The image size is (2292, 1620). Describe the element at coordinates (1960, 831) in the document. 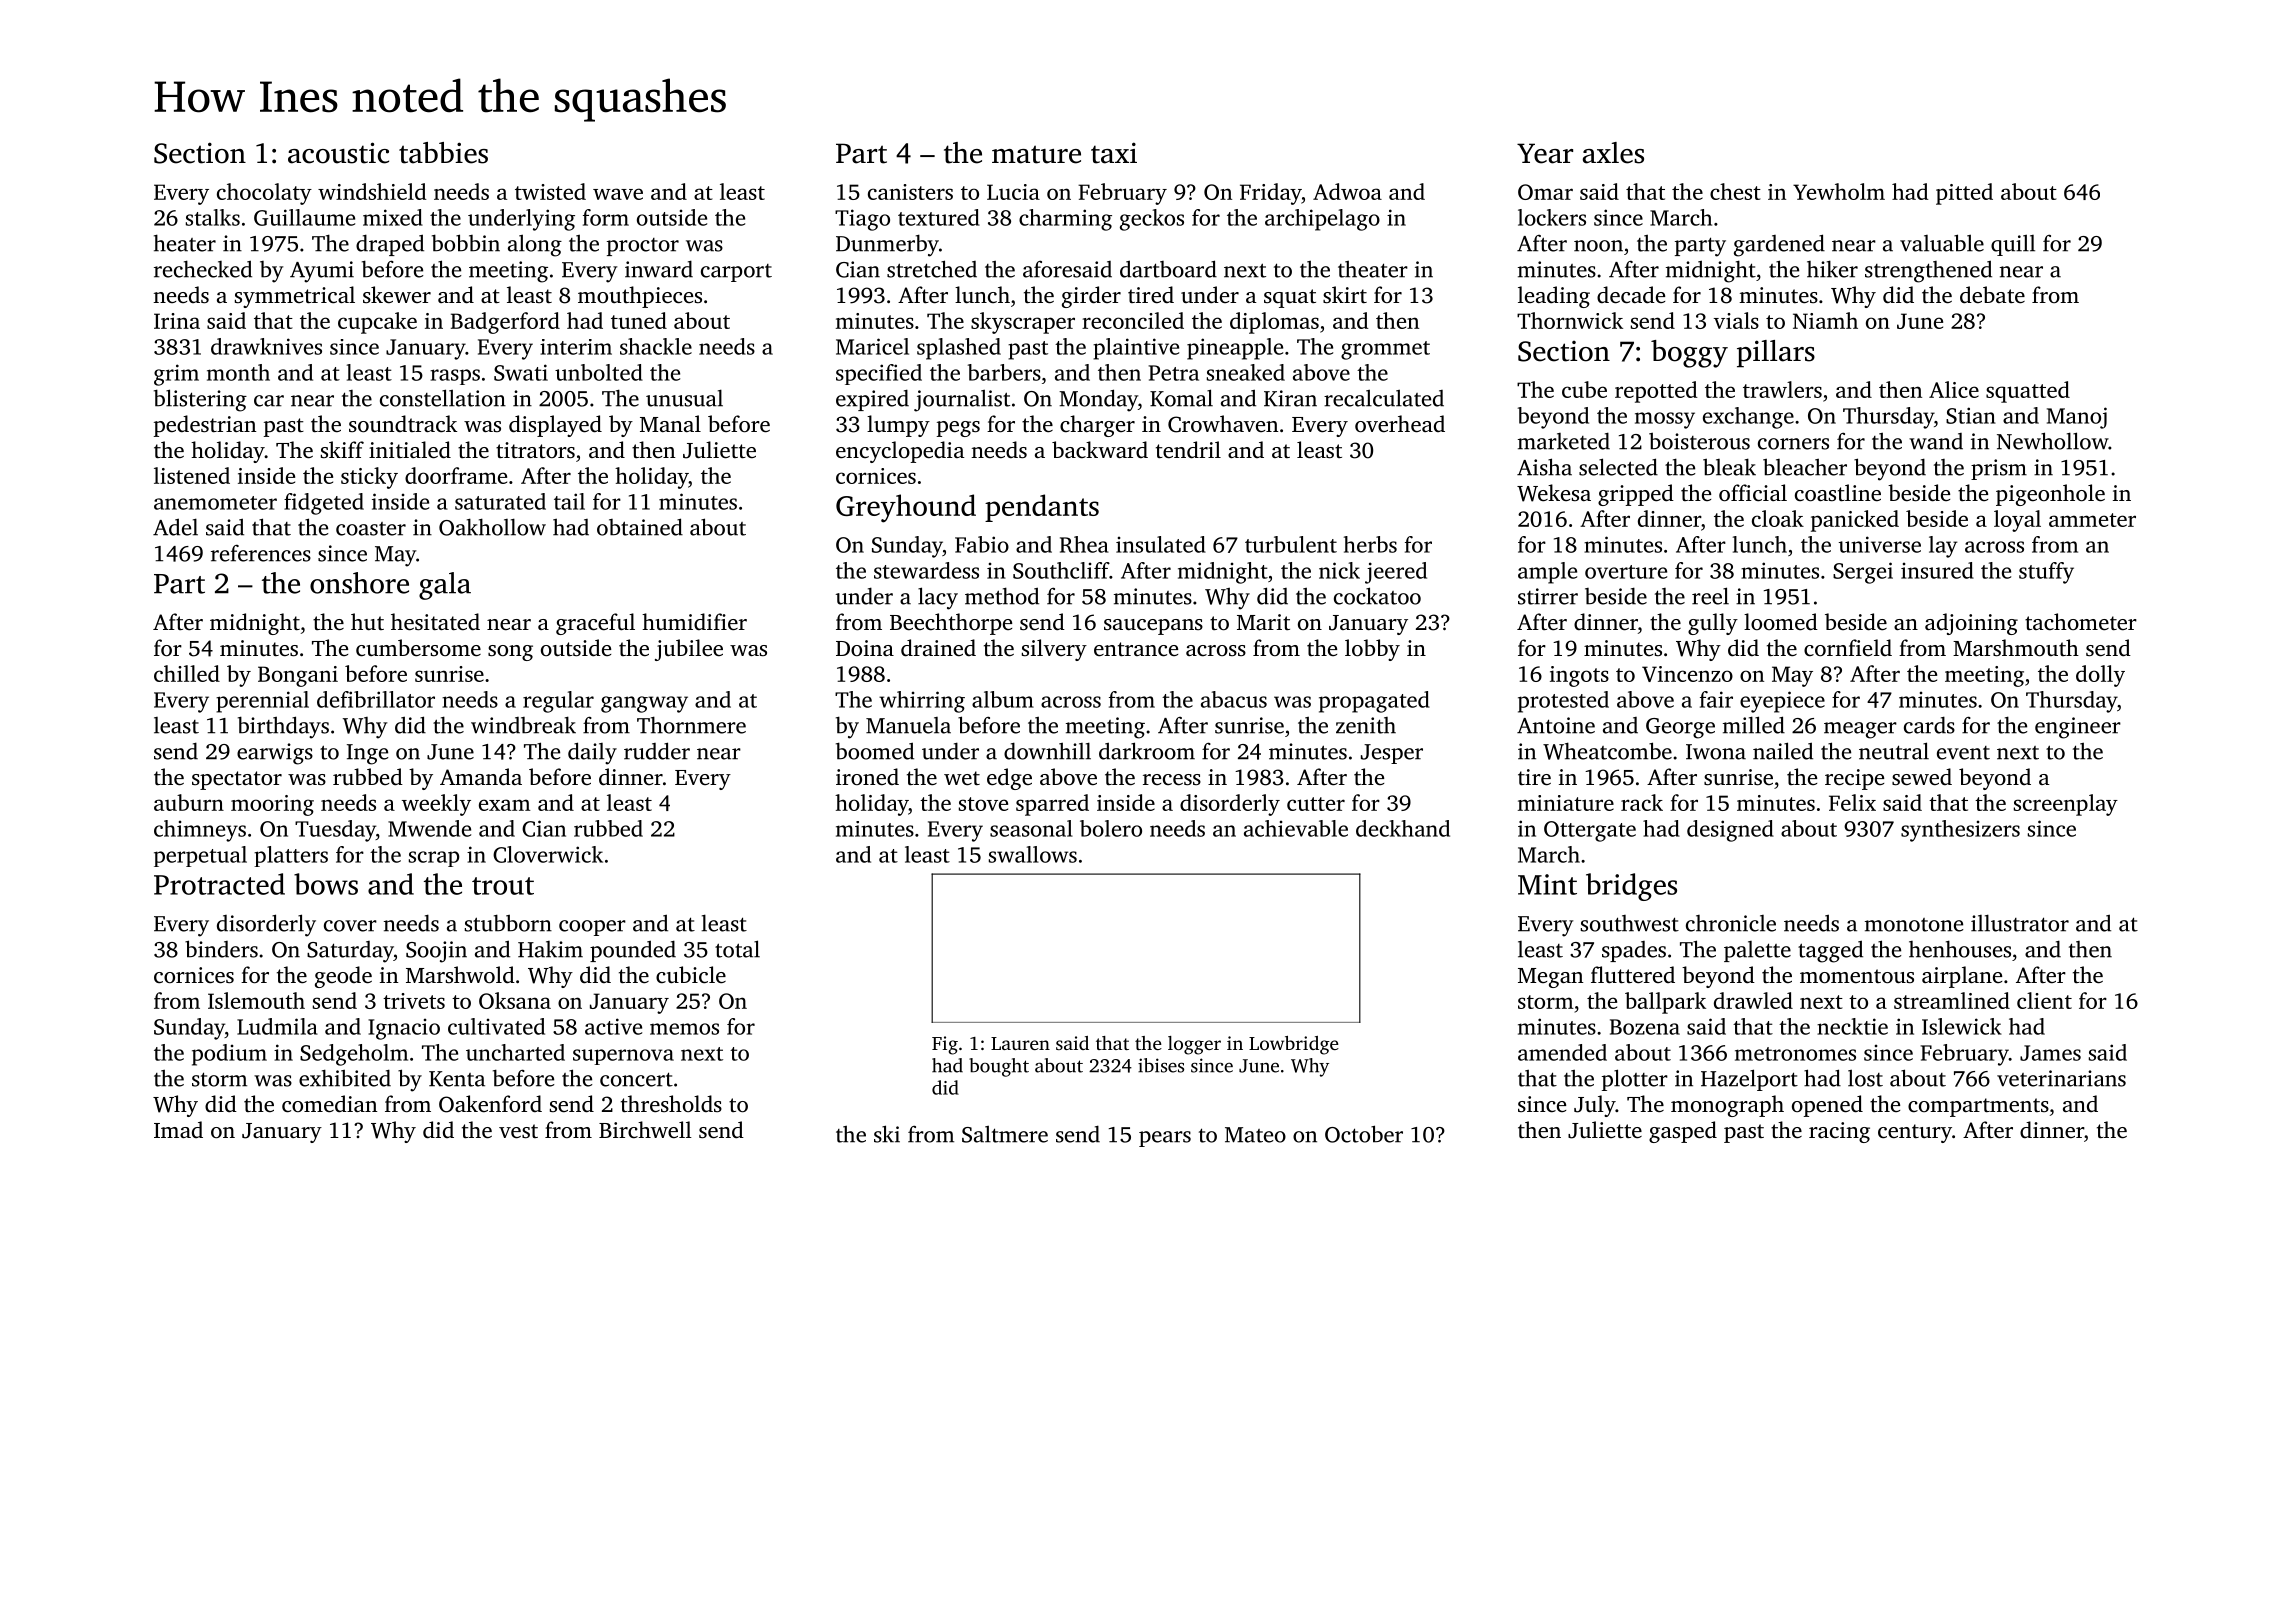

I see `synthesizers` at that location.
